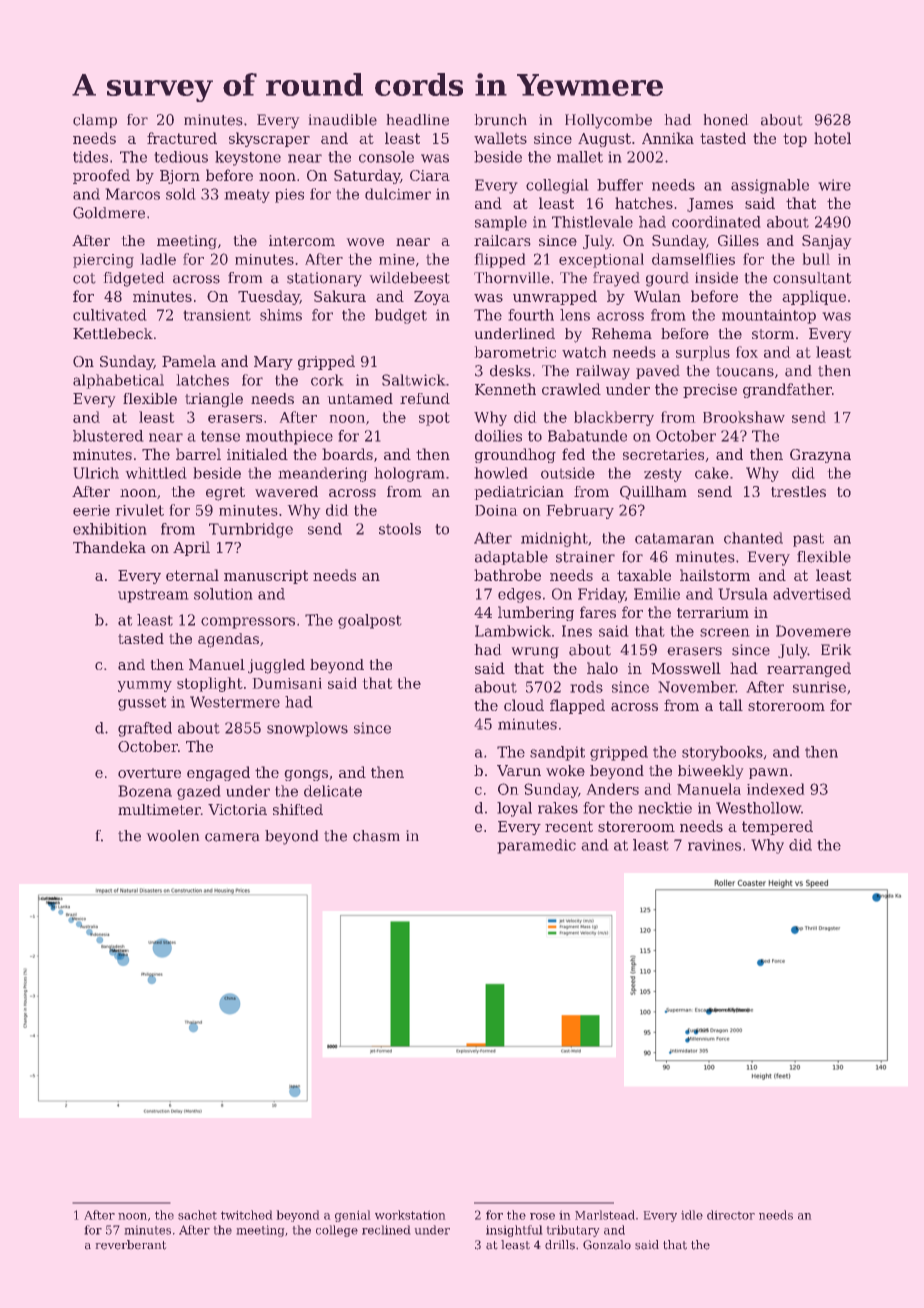  Describe the element at coordinates (568, 473) in the document. I see `outside` at that location.
